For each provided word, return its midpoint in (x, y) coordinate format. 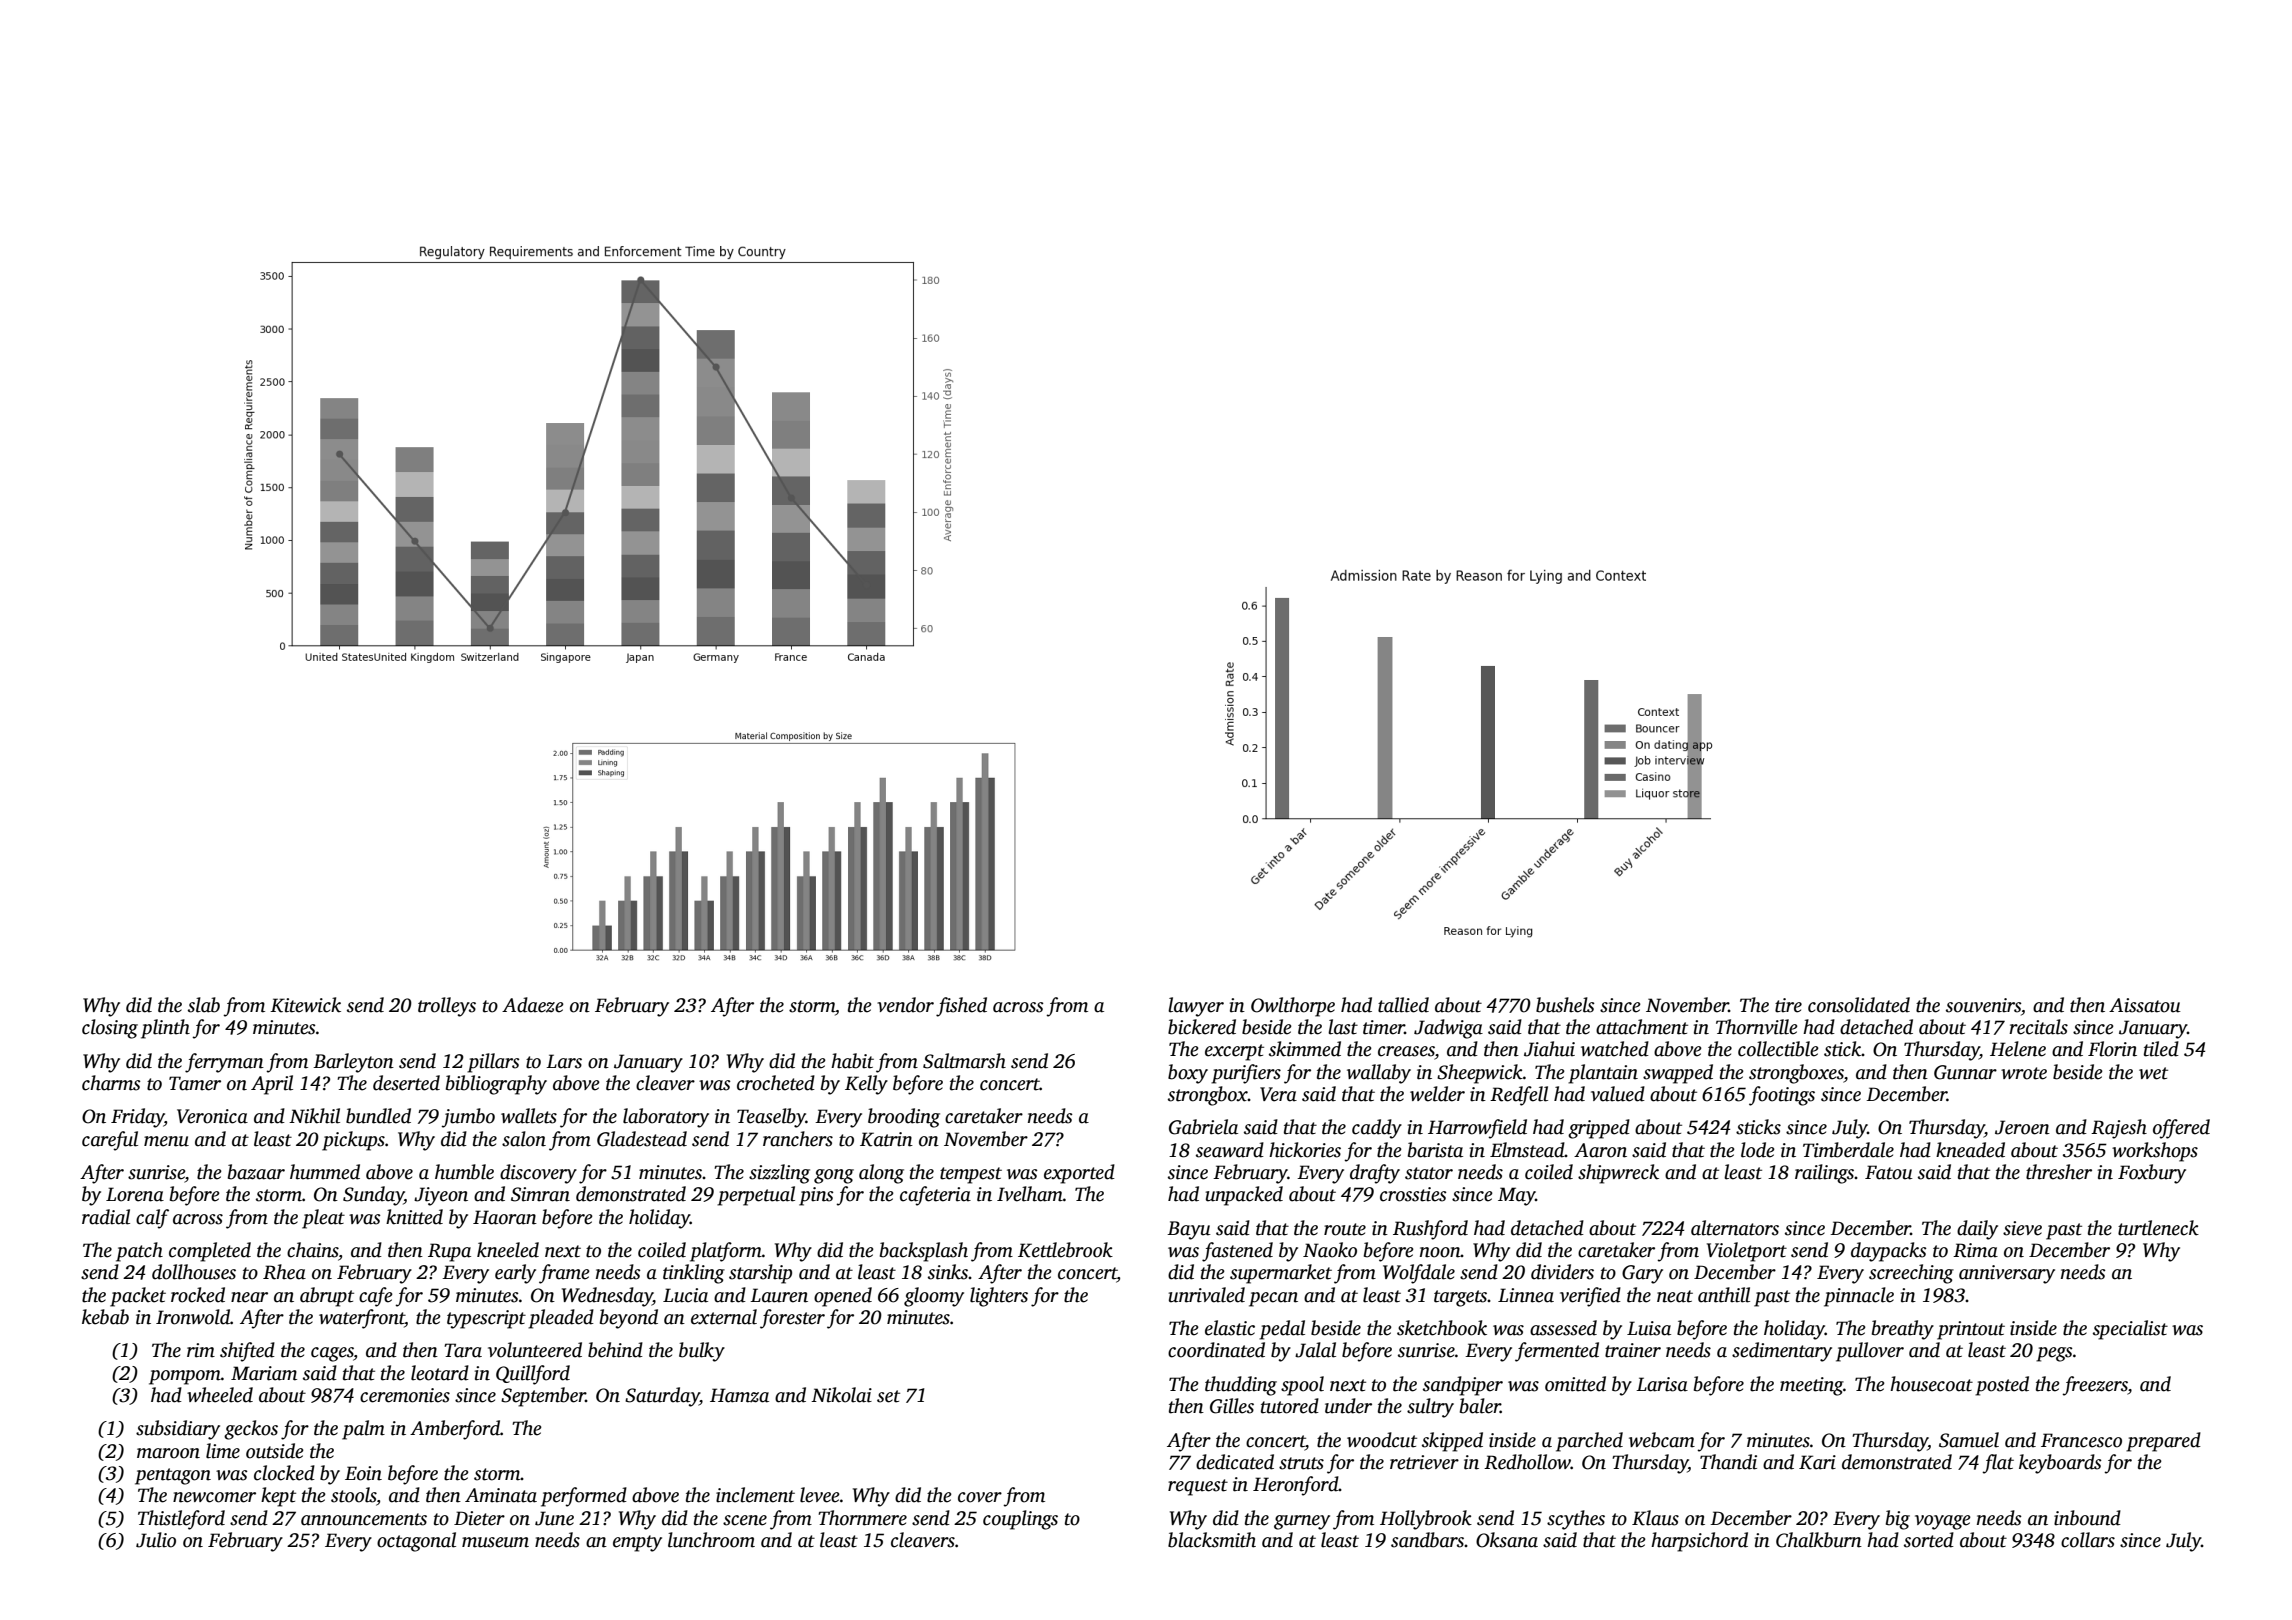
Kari (1817, 1462)
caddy (1377, 1129)
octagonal (416, 1542)
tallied (1403, 1005)
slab (204, 1005)
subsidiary (178, 1430)
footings (1782, 1096)
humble (464, 1172)
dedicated (1235, 1462)
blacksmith (1212, 1540)
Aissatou (2145, 1005)
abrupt (327, 1297)
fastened (1237, 1252)
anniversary (2007, 1274)
